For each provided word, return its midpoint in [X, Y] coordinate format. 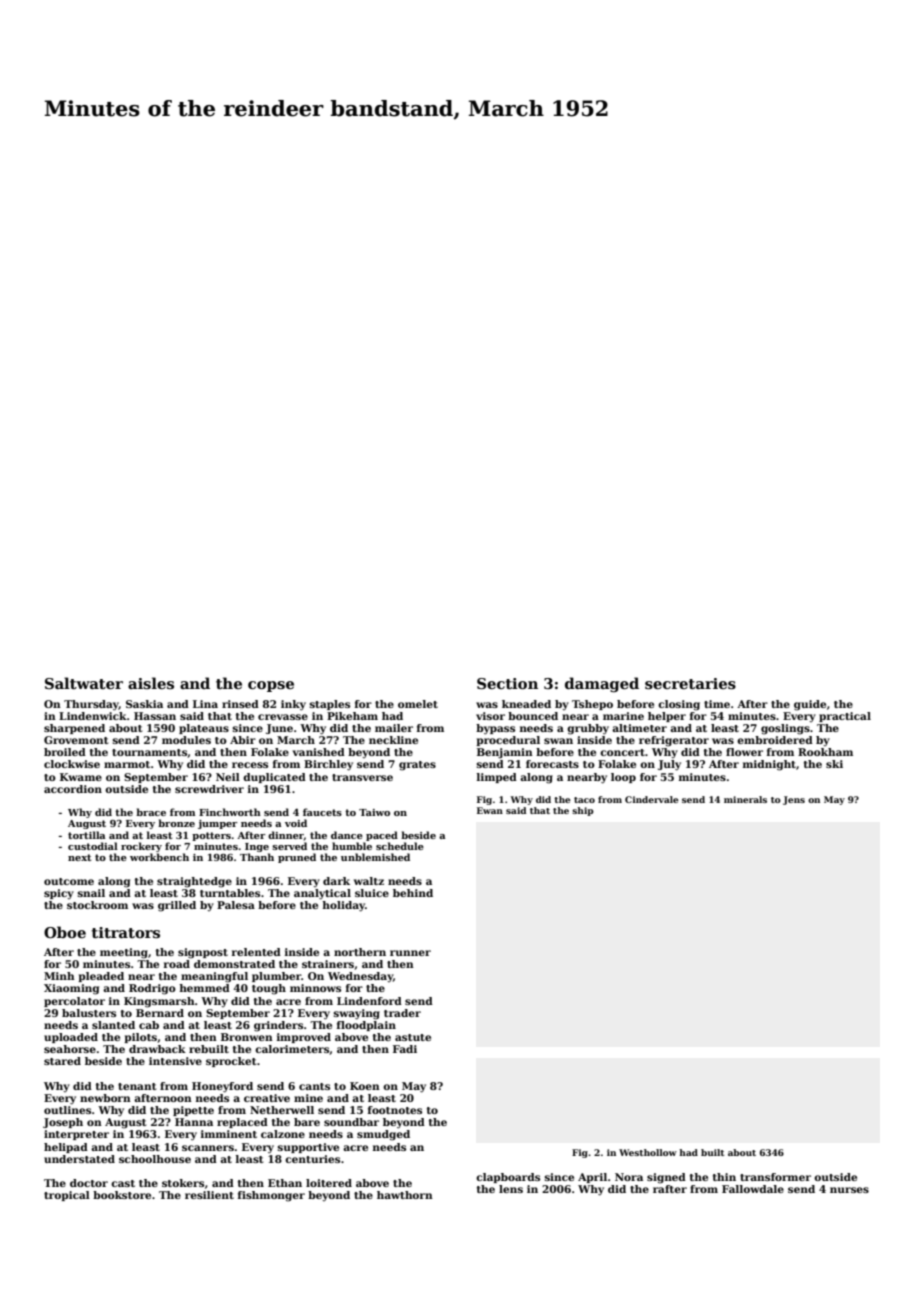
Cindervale [652, 799]
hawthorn [405, 1195]
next [80, 857]
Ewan [490, 810]
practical [845, 717]
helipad [66, 1148]
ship [583, 811]
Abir [243, 740]
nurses [849, 1190]
